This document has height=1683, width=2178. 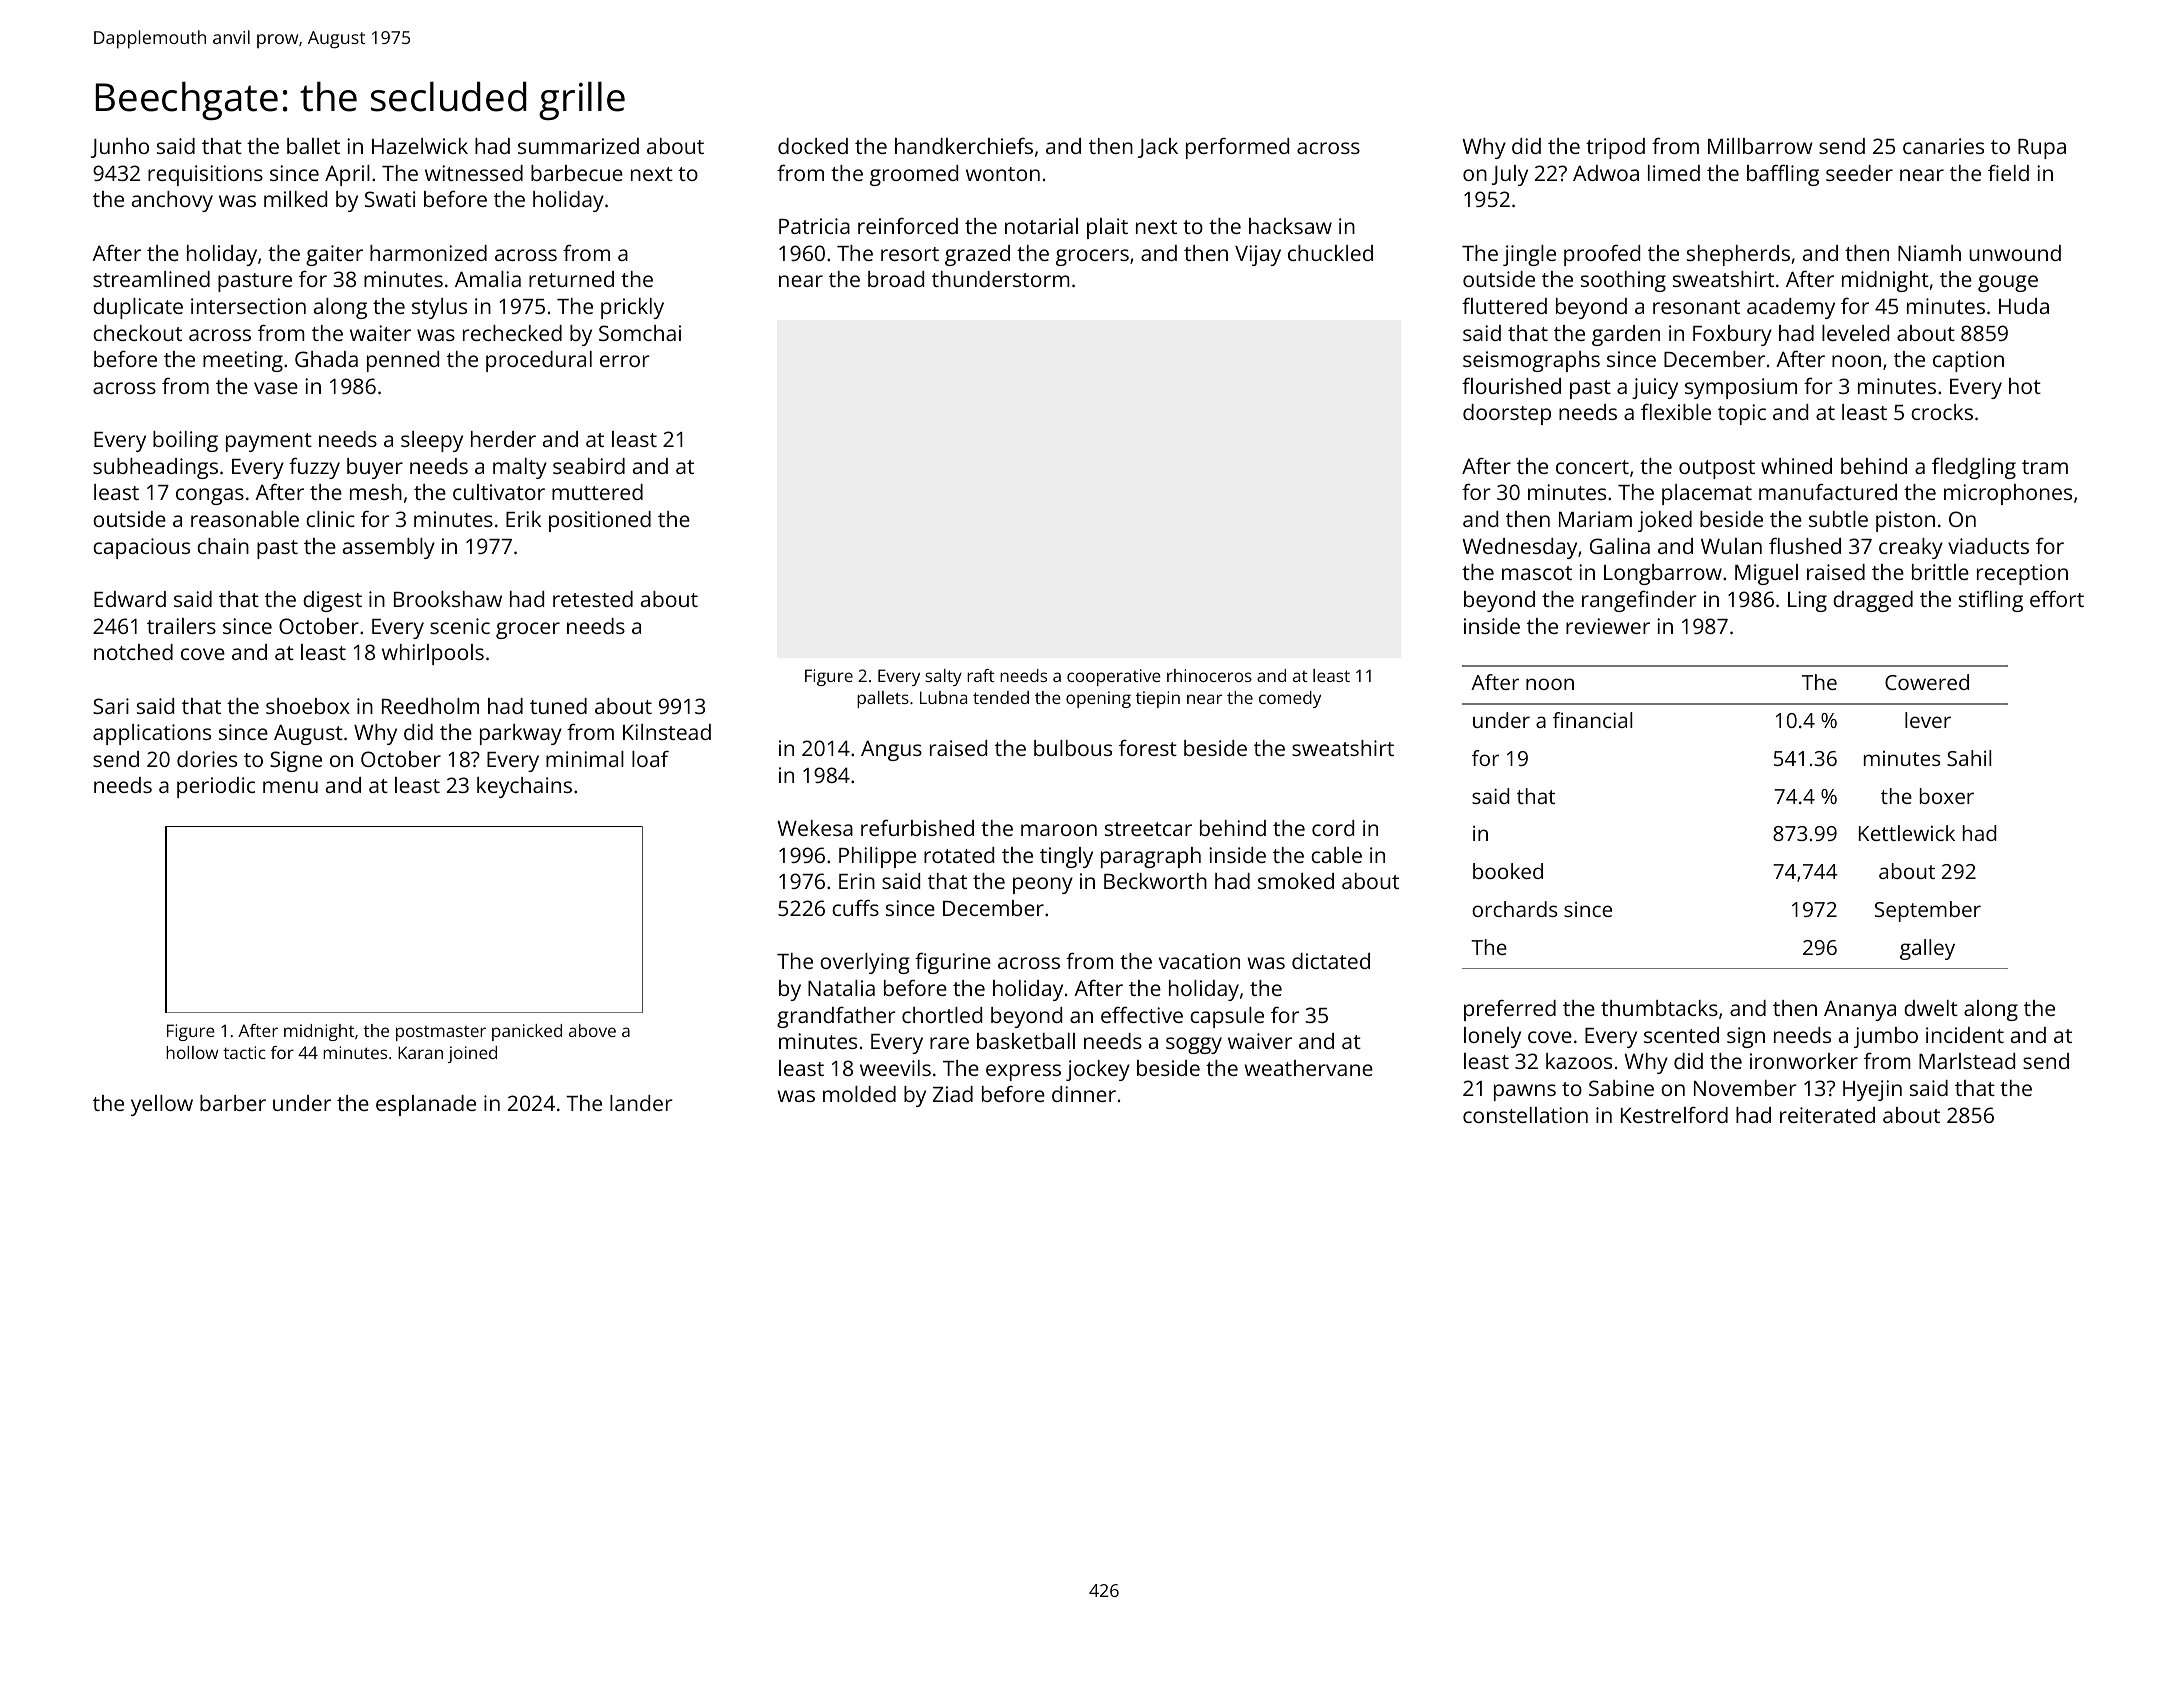 What do you see at coordinates (216, 787) in the document?
I see `periodic` at bounding box center [216, 787].
